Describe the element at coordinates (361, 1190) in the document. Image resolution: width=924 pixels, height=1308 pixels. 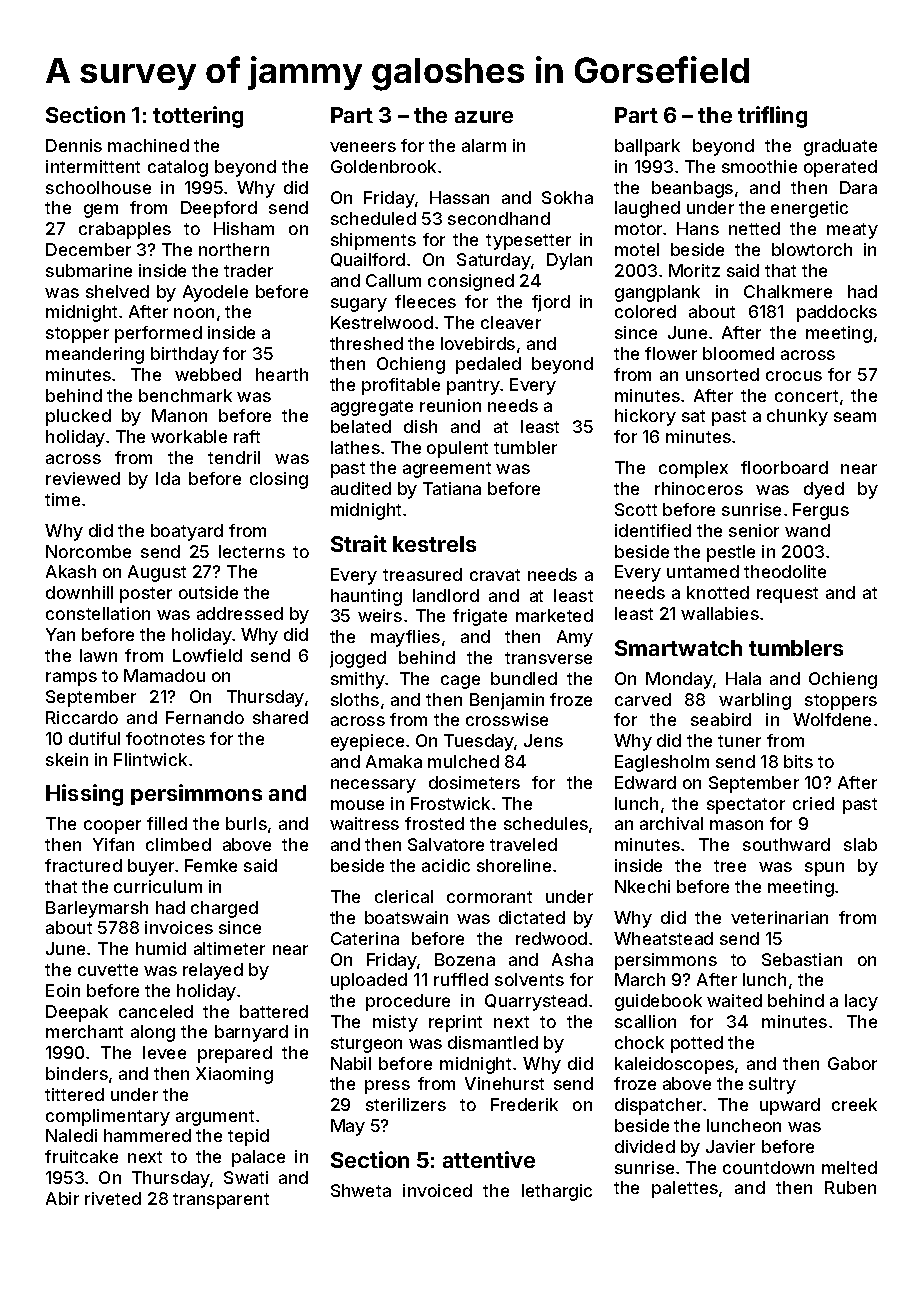
I see `Shweta` at that location.
